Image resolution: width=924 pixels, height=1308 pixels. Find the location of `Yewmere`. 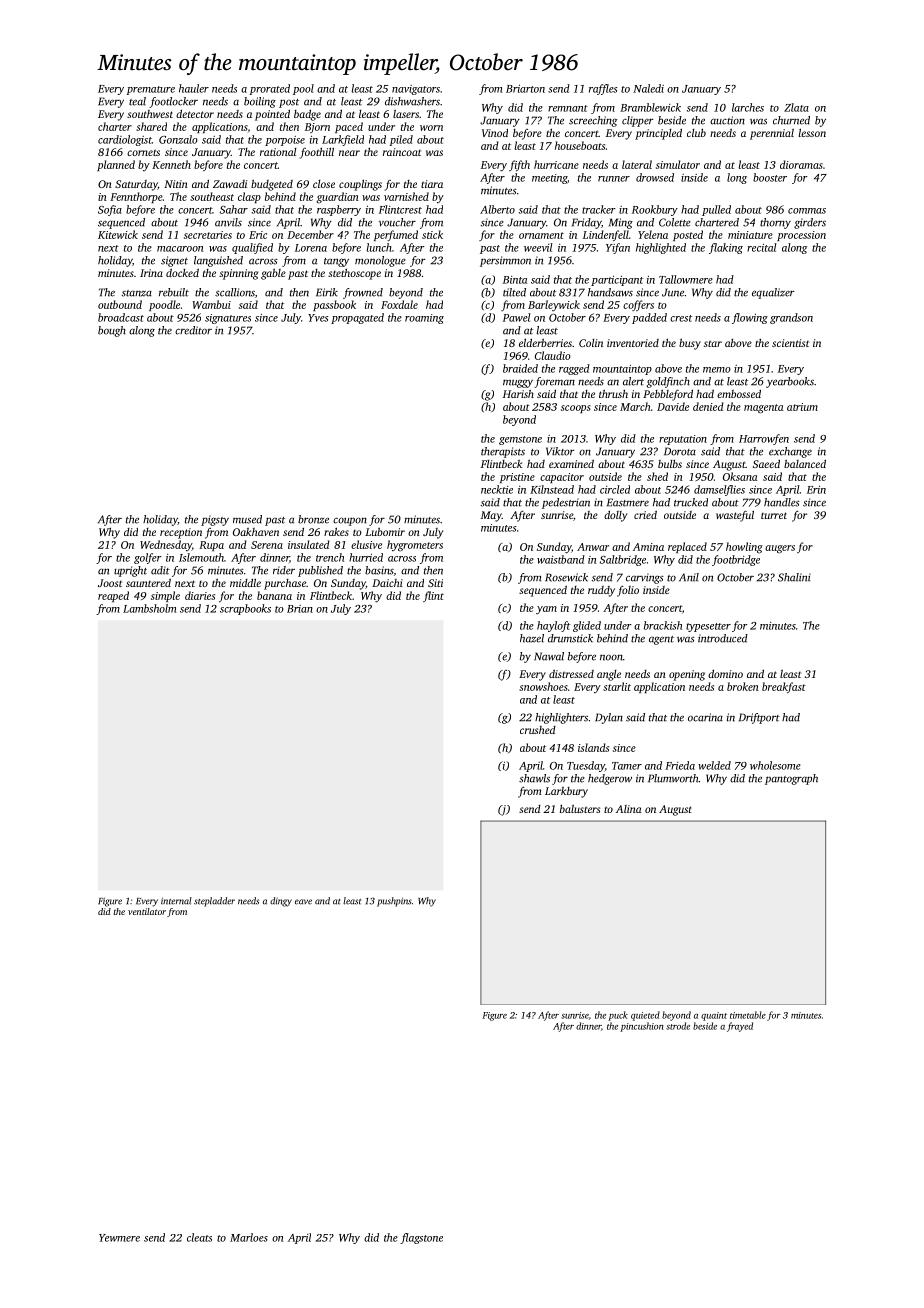

Yewmere is located at coordinates (119, 1238).
